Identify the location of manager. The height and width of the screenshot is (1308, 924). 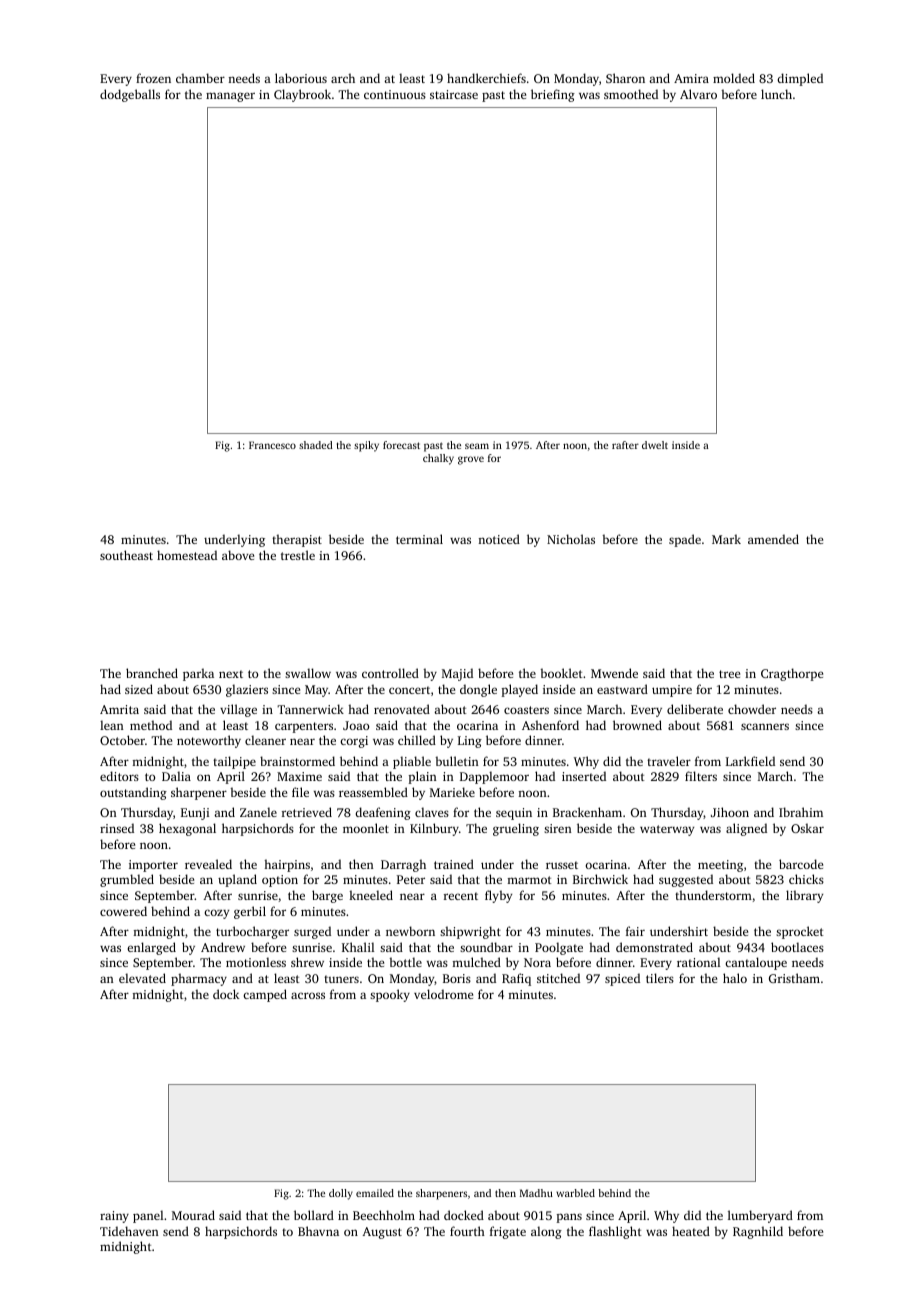
(230, 97).
